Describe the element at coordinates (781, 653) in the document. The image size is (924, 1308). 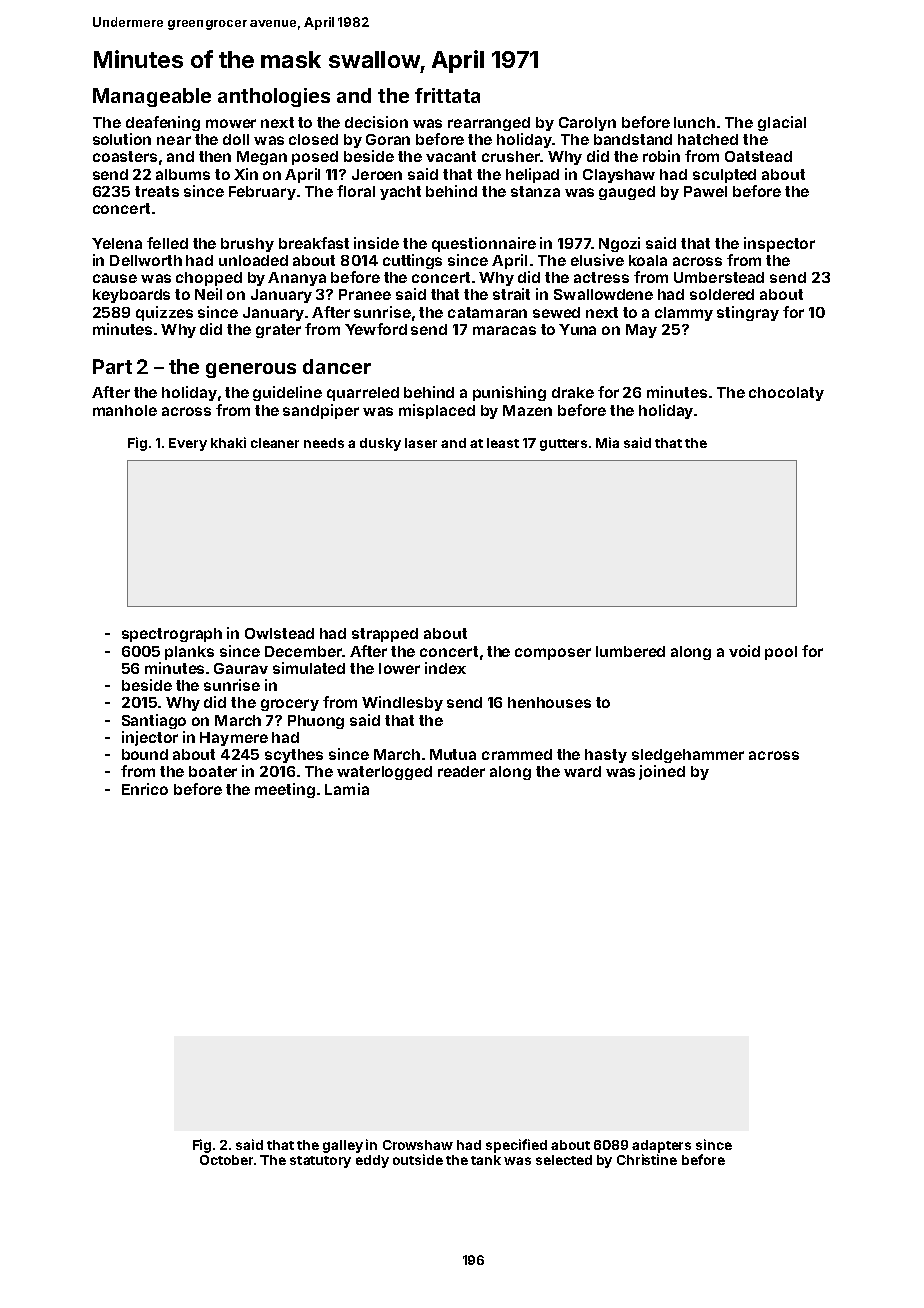
I see `pool` at that location.
